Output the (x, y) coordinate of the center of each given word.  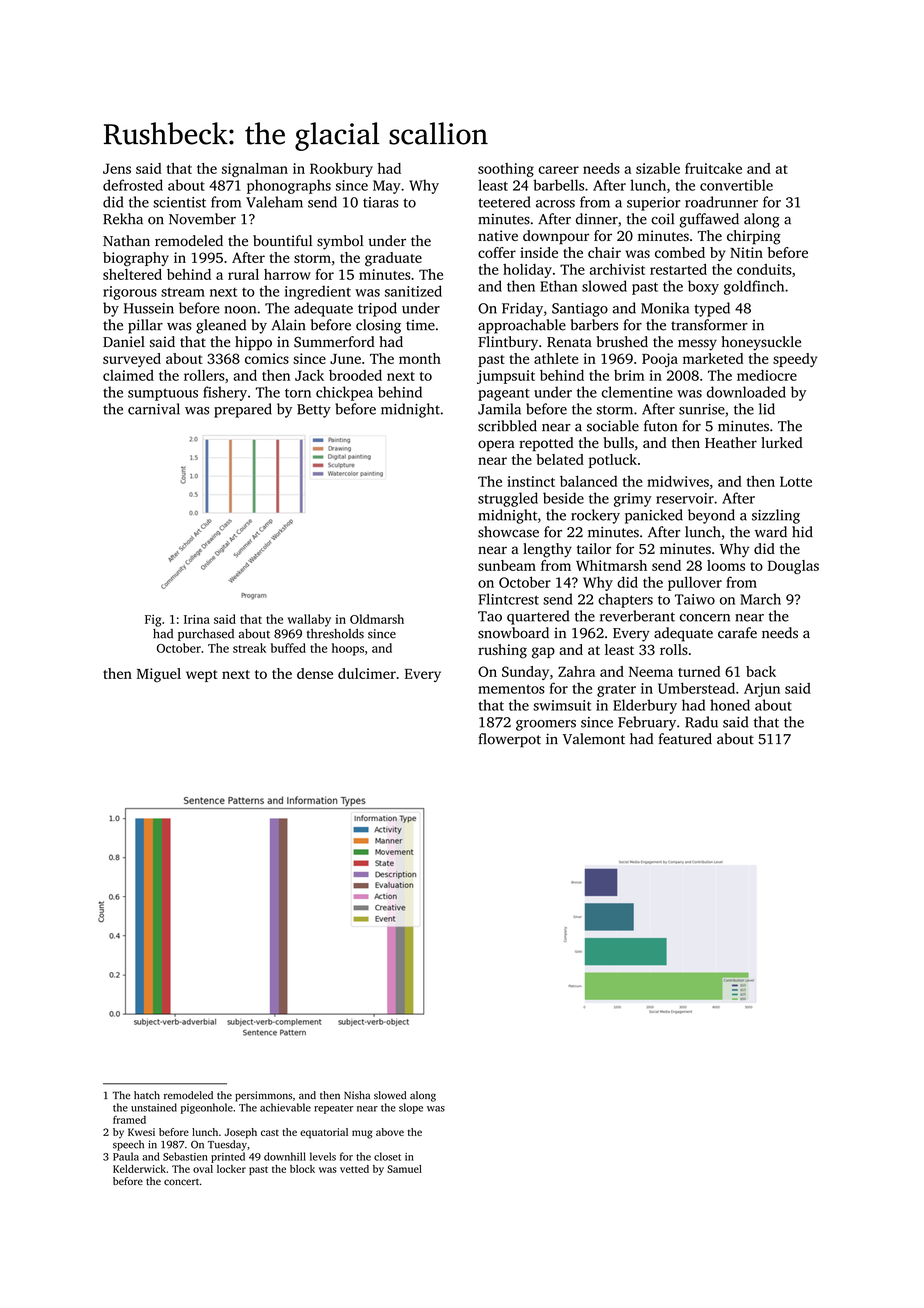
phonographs (289, 186)
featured (685, 739)
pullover (695, 583)
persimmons (263, 1096)
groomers (546, 725)
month (420, 358)
